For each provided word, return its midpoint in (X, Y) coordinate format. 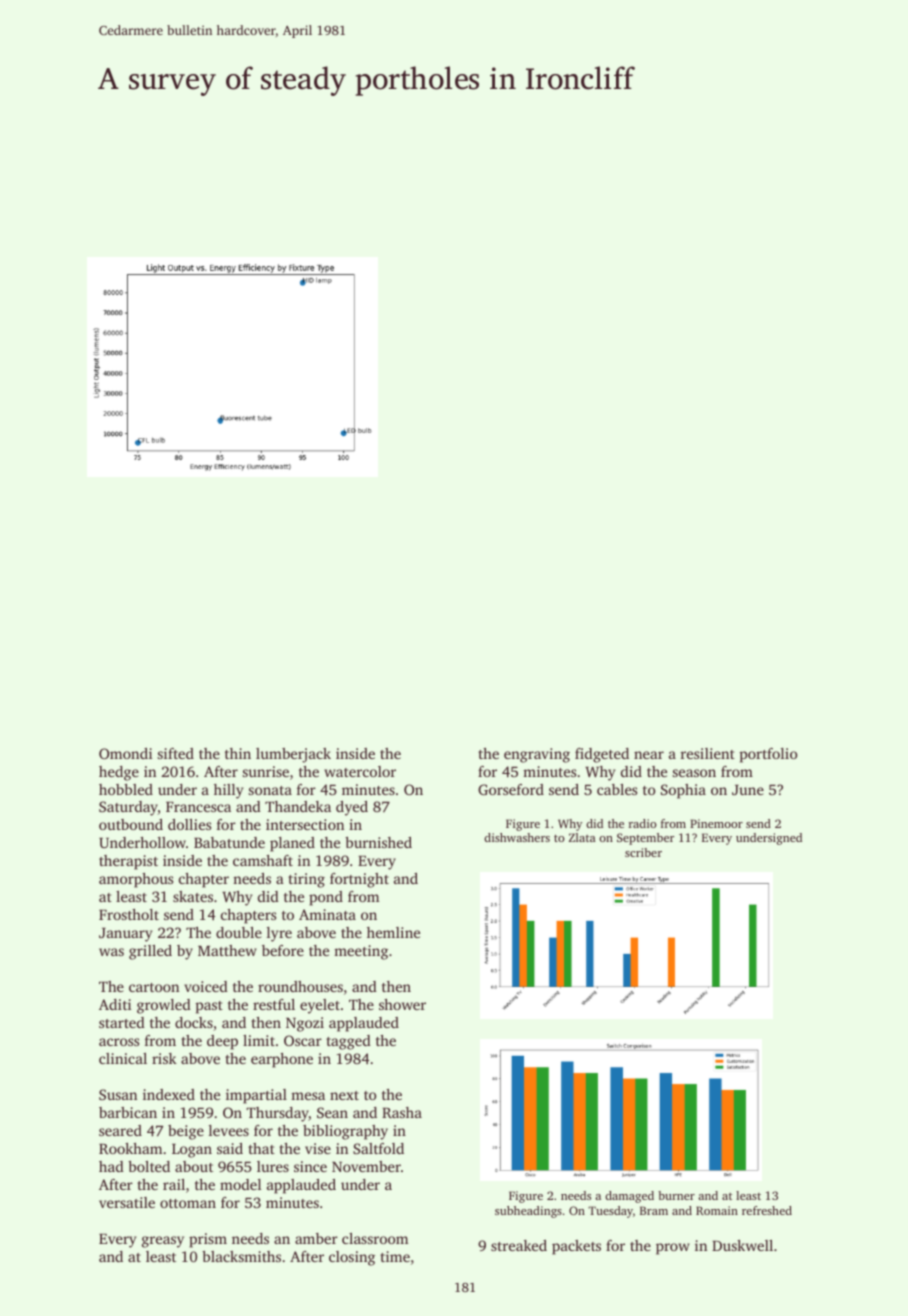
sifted (176, 753)
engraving (537, 755)
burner (676, 1195)
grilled (150, 952)
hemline (393, 932)
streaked (519, 1245)
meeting (361, 952)
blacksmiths (241, 1256)
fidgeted (602, 755)
